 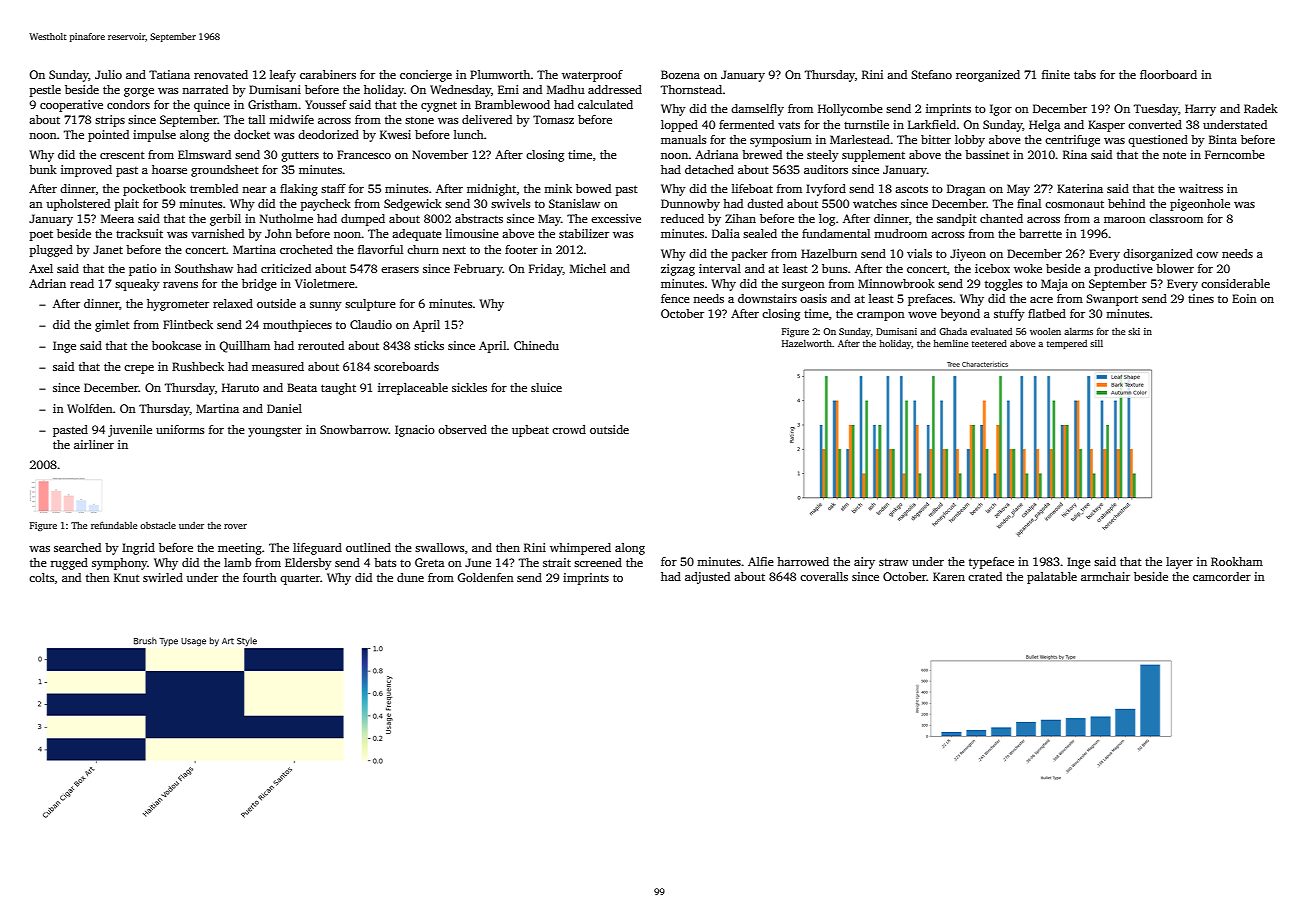 What do you see at coordinates (112, 326) in the document?
I see `gimlet` at bounding box center [112, 326].
